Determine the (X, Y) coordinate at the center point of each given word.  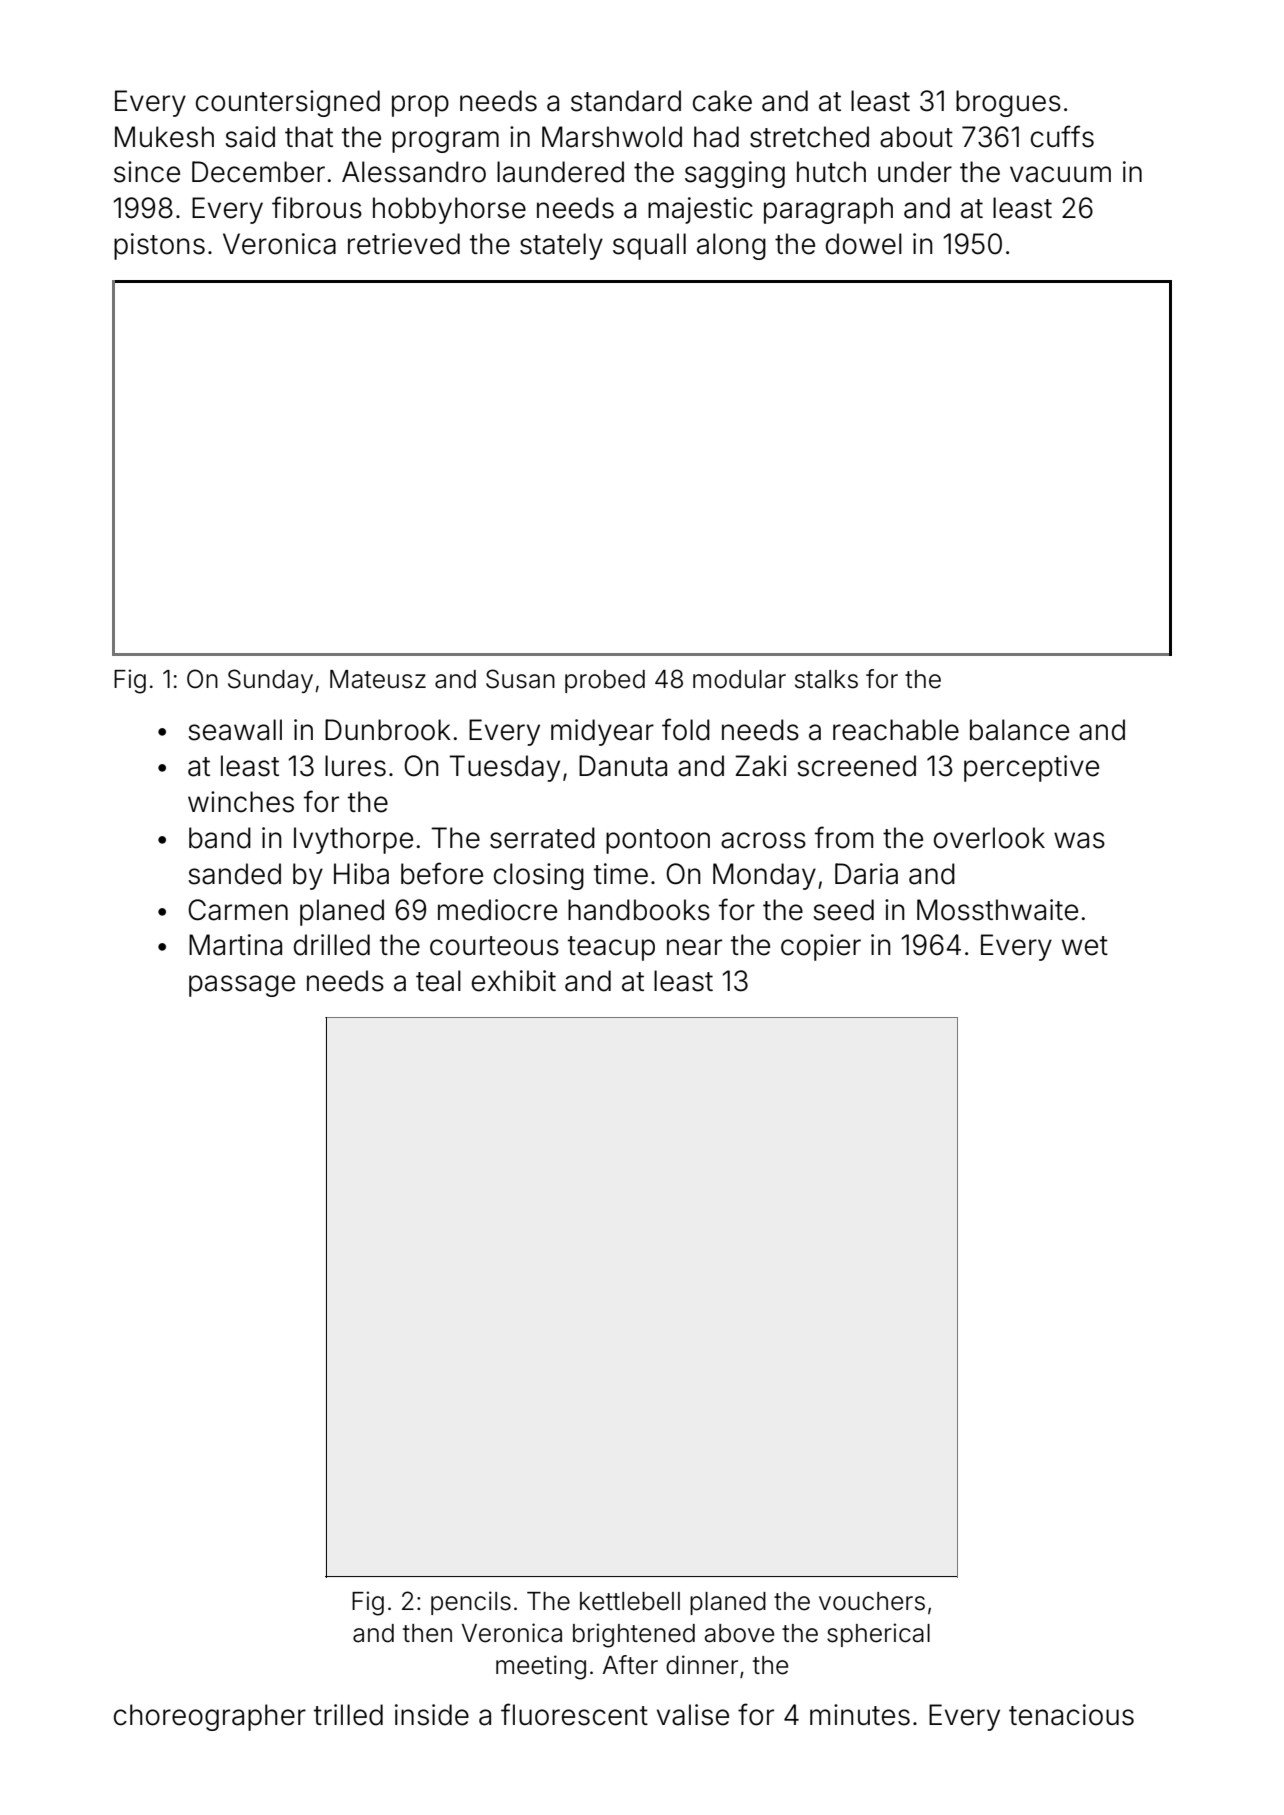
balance (1019, 730)
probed (605, 681)
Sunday (270, 681)
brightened (634, 1635)
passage (242, 986)
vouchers (872, 1601)
